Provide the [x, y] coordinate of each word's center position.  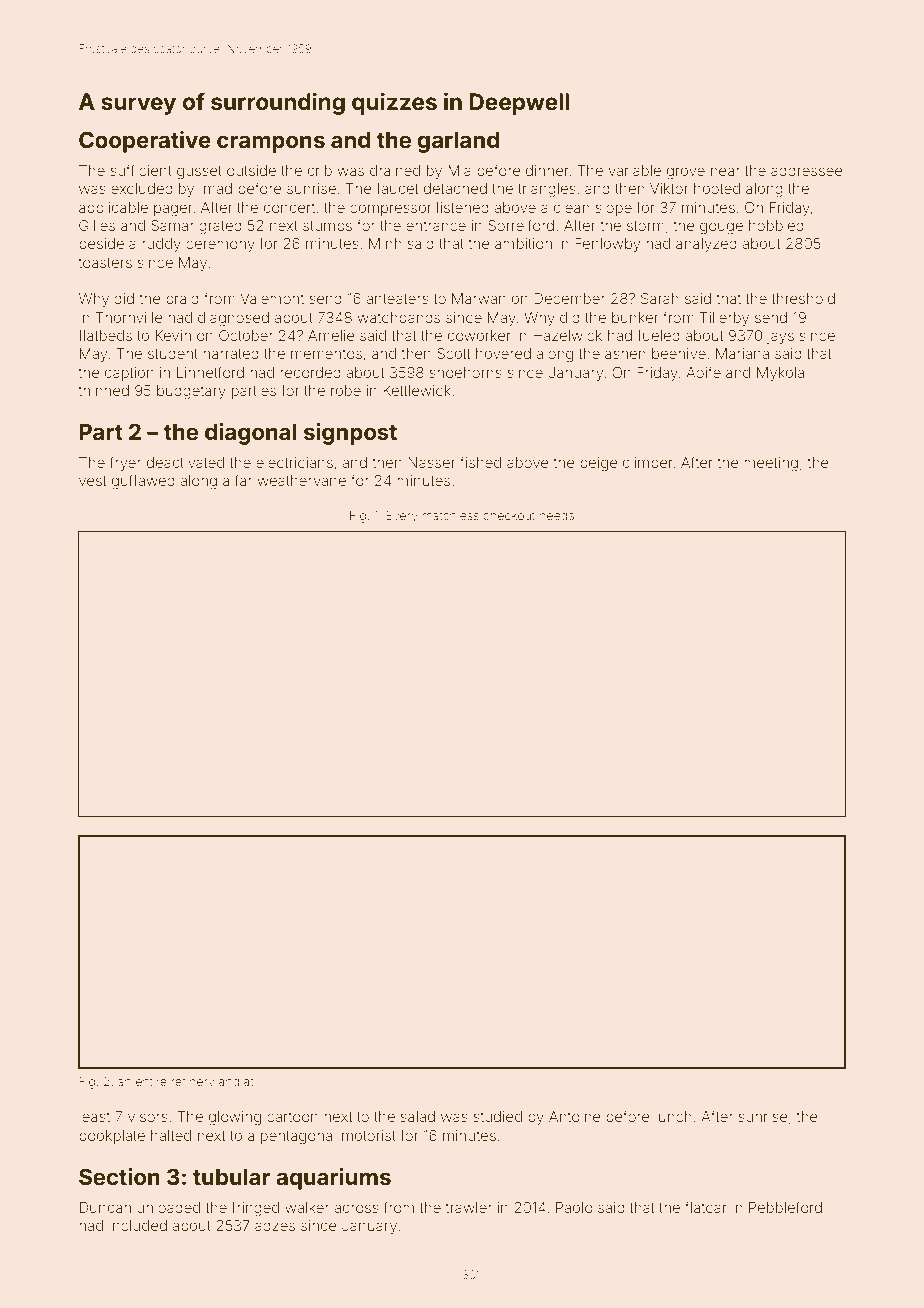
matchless [450, 515]
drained [395, 170]
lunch [673, 1116]
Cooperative [145, 142]
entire [151, 1081]
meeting [771, 464]
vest [92, 481]
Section [119, 1177]
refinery [192, 1082]
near [725, 171]
